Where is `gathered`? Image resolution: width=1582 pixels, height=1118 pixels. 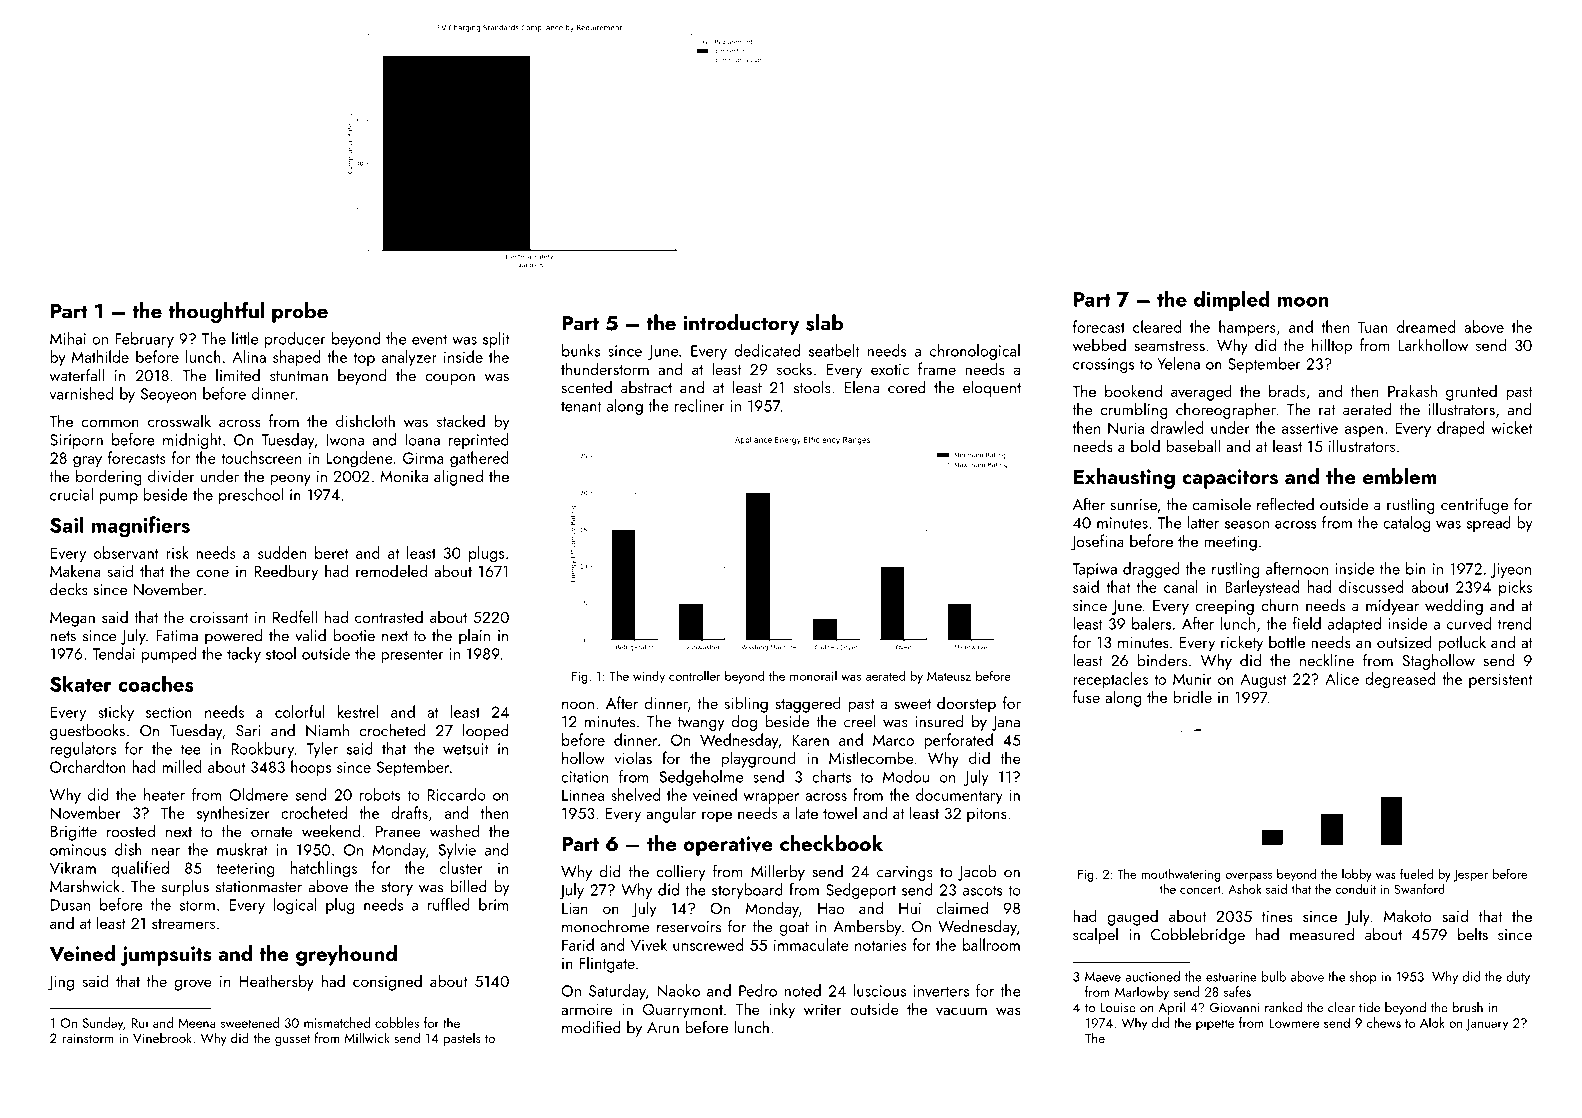
gathered is located at coordinates (479, 459).
